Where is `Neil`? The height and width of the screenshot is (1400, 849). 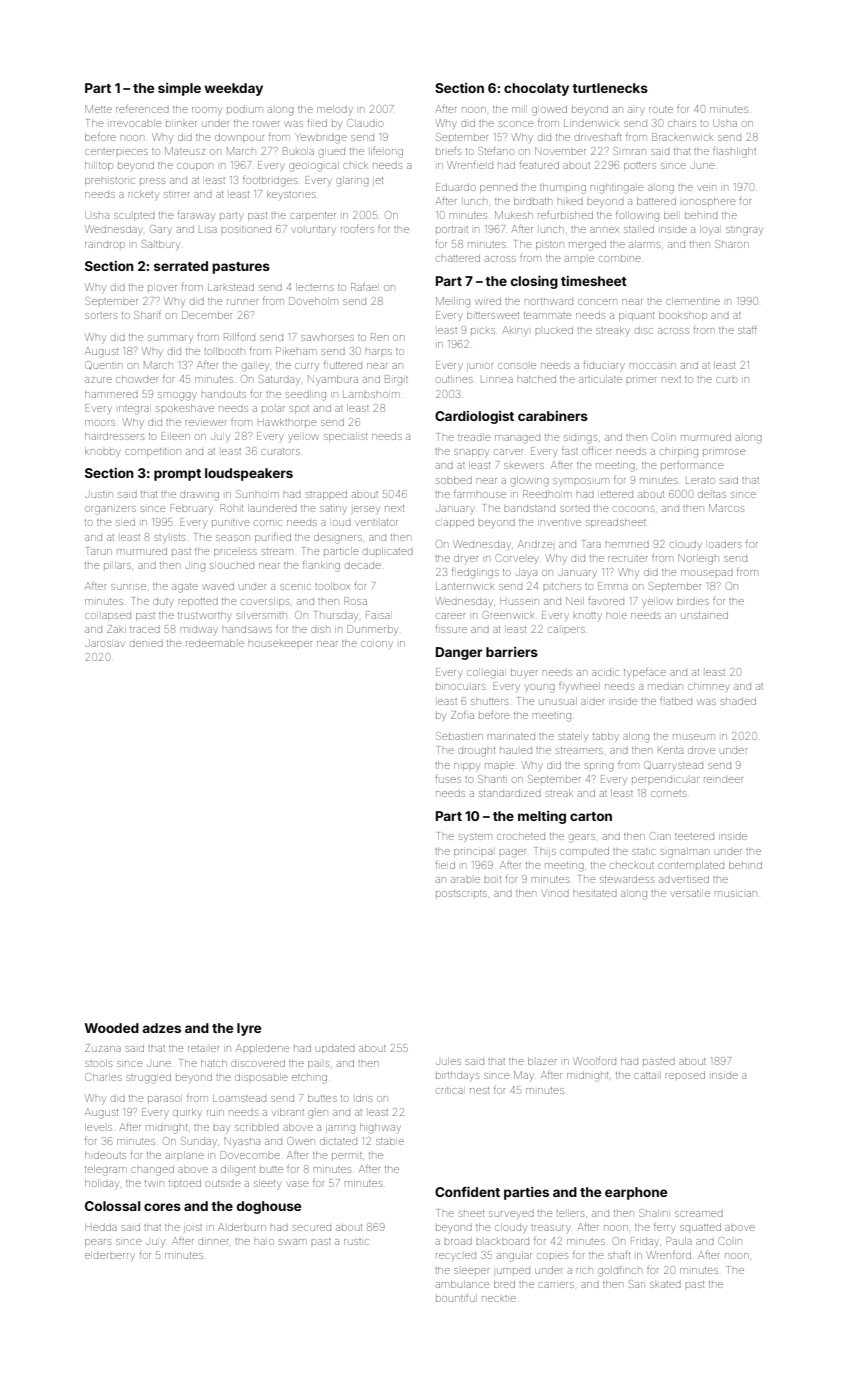 Neil is located at coordinates (575, 601).
